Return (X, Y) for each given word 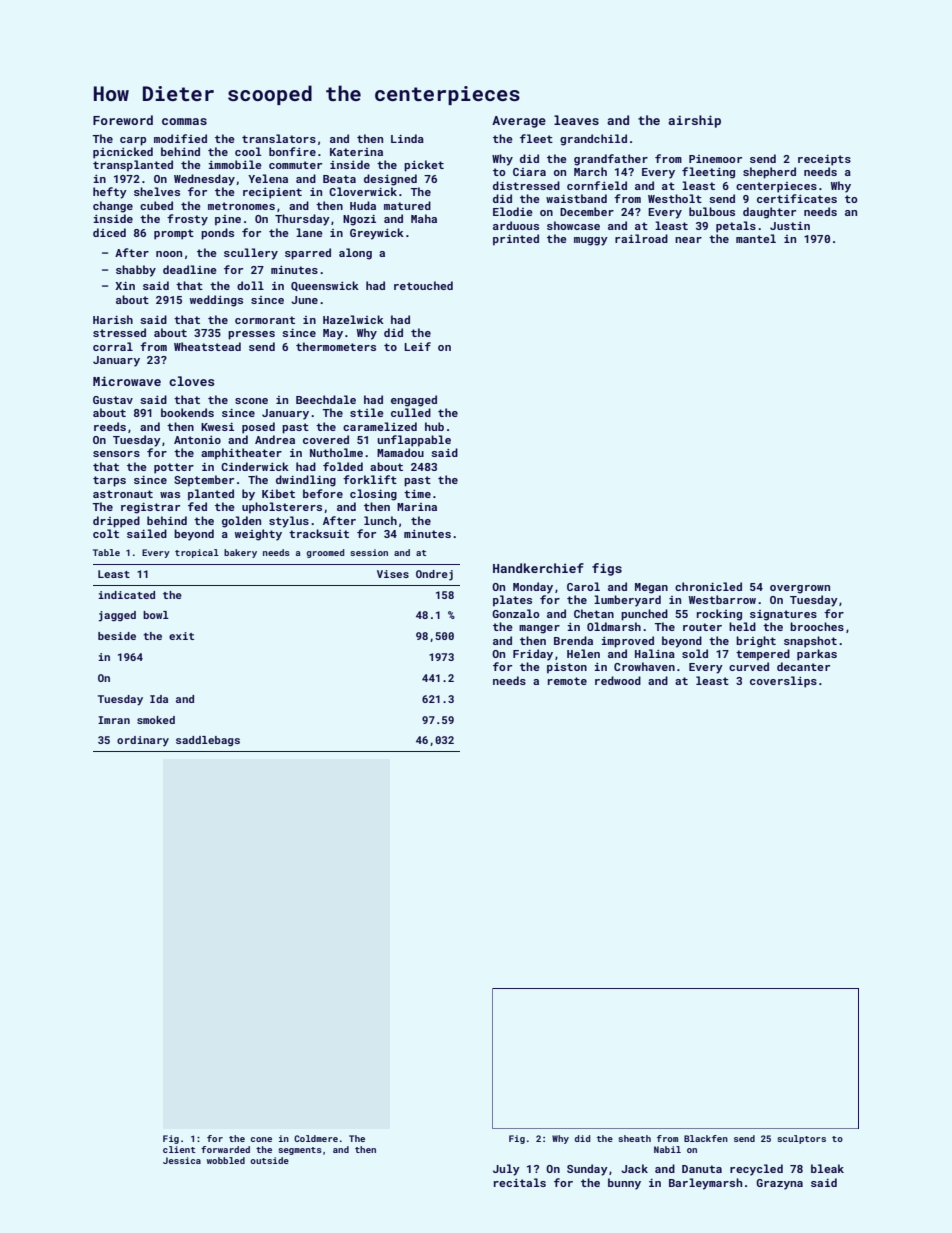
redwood (618, 680)
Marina (417, 507)
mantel (756, 238)
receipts (824, 160)
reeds (110, 426)
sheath (634, 1138)
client (179, 1149)
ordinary (143, 741)
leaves (576, 120)
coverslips (783, 682)
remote (567, 681)
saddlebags (208, 741)
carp (133, 141)
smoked (156, 720)
